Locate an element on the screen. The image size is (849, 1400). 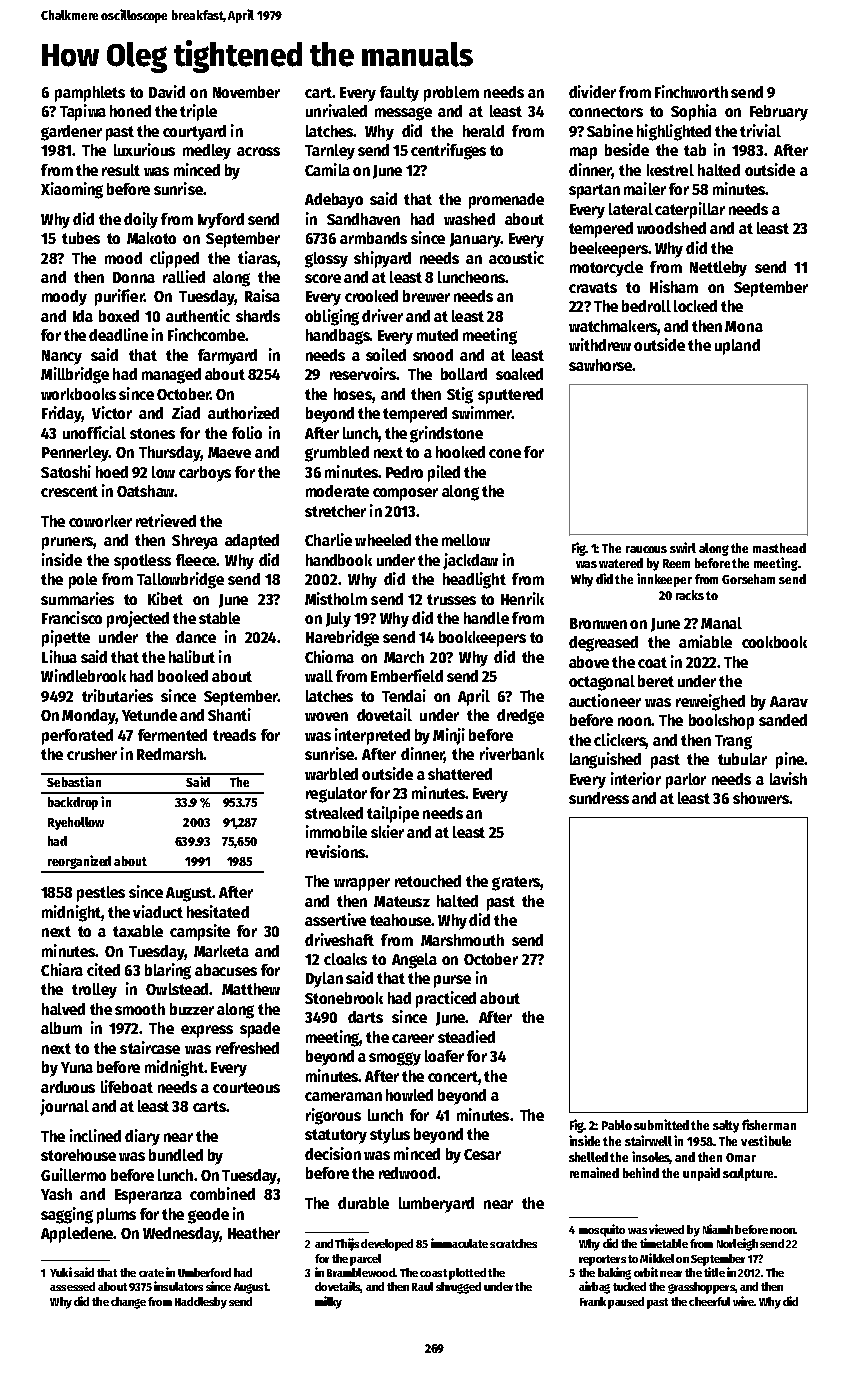
Ryehollow is located at coordinates (76, 823).
